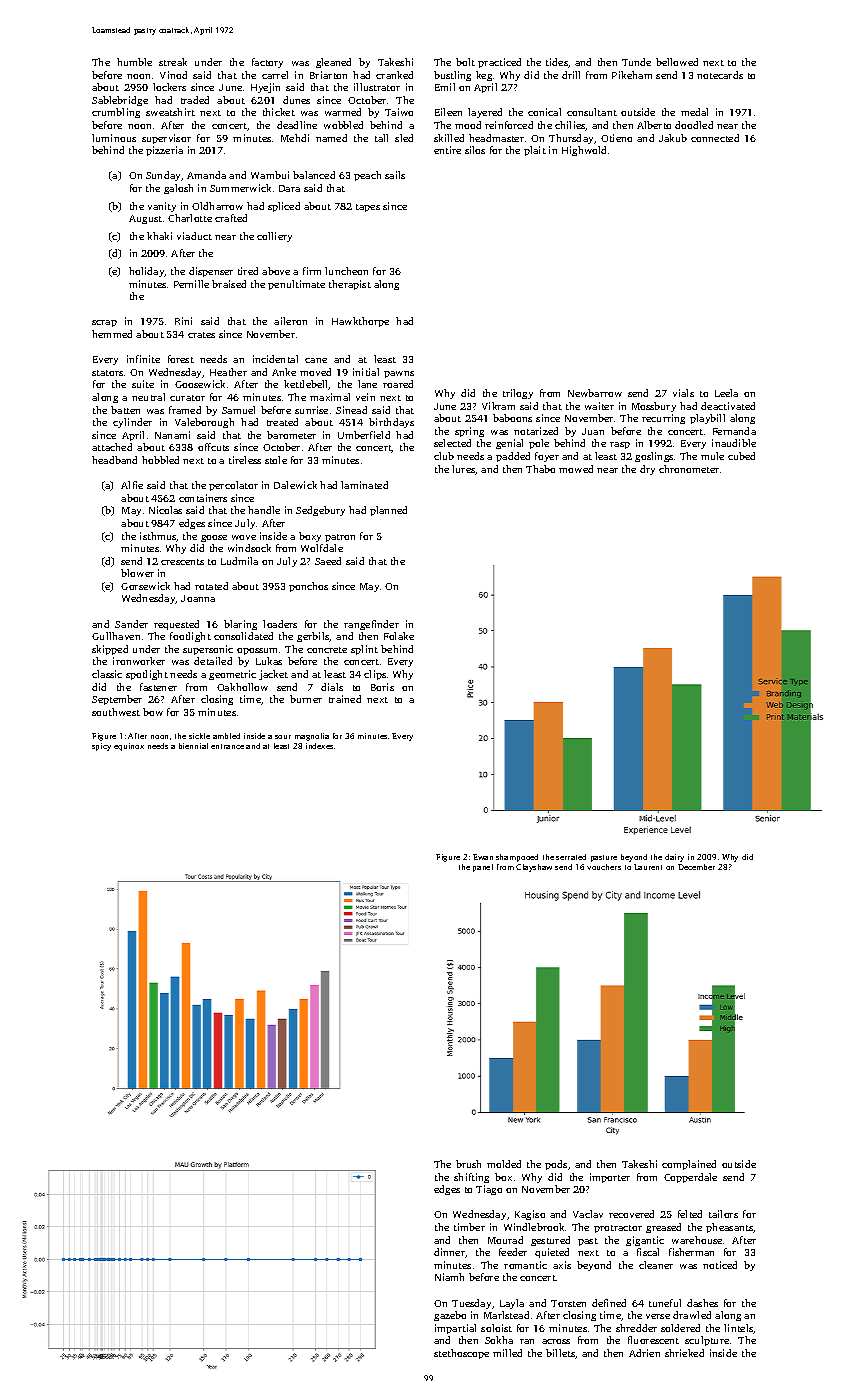 The width and height of the screenshot is (849, 1400). Describe the element at coordinates (674, 858) in the screenshot. I see `dairy` at that location.
